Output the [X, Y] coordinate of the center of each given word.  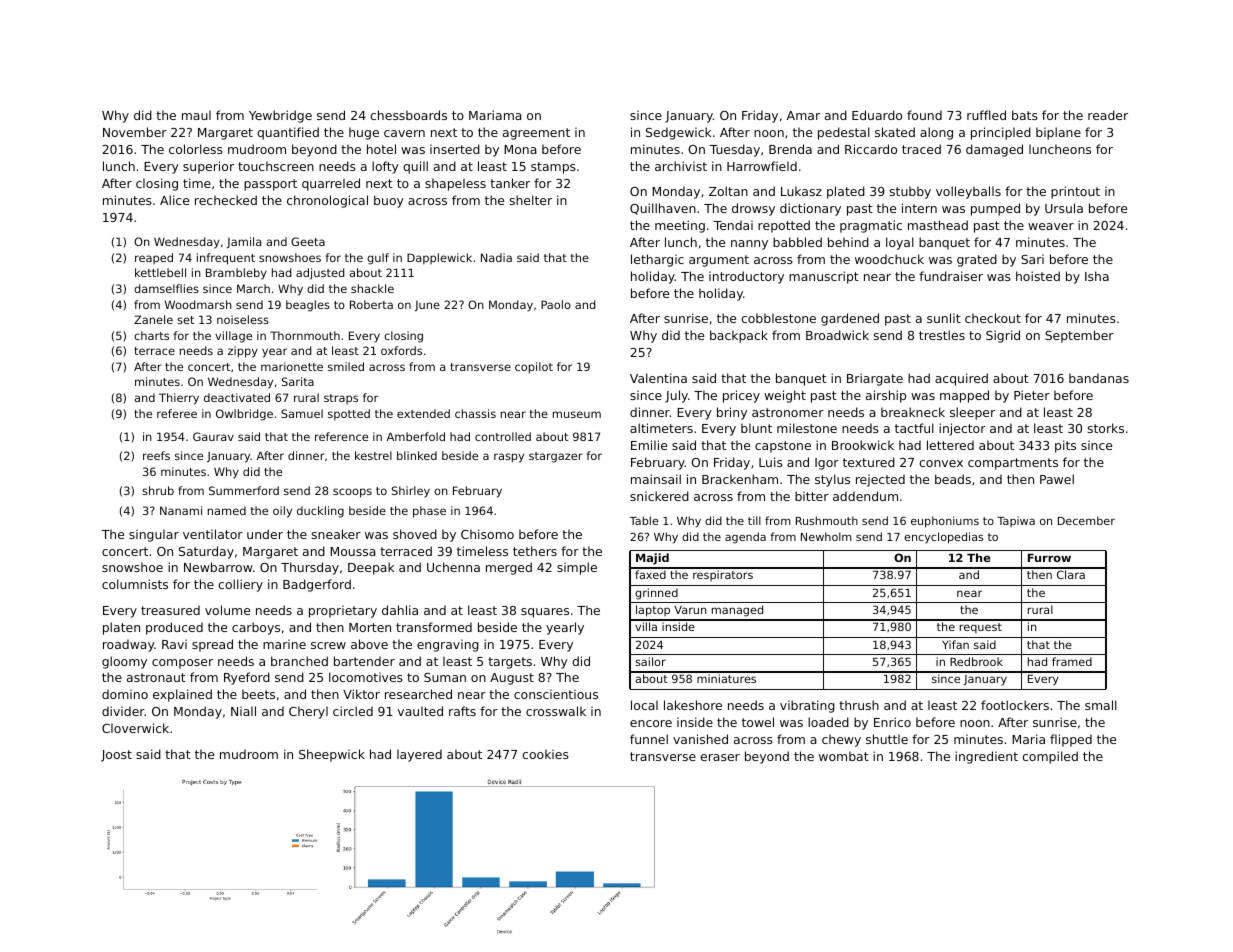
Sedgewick [678, 133]
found [924, 115]
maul [196, 115]
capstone [783, 447]
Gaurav [213, 436]
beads [953, 479]
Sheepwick [332, 755]
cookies [545, 754]
